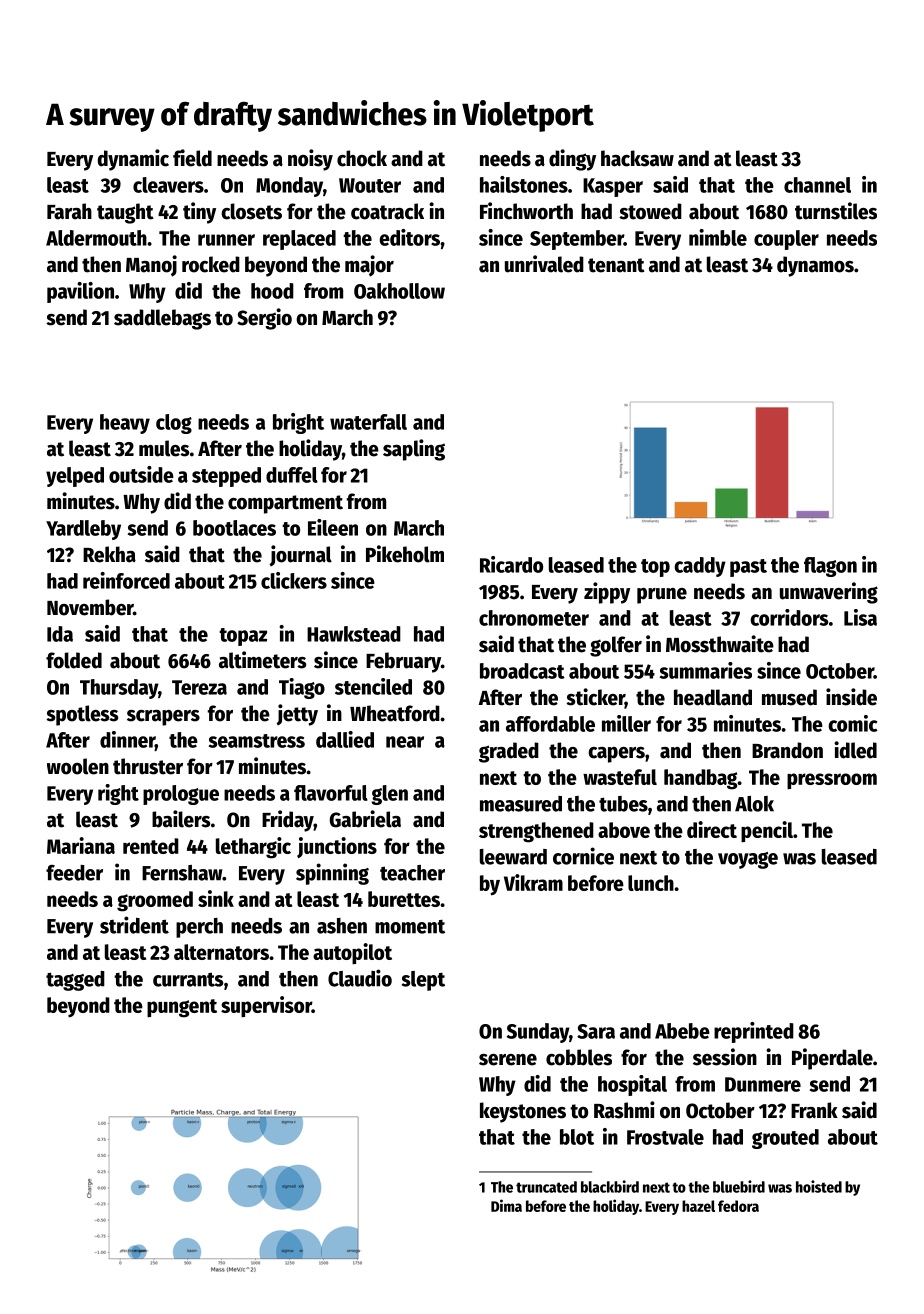  Describe the element at coordinates (182, 1008) in the page. I see `pungent` at that location.
